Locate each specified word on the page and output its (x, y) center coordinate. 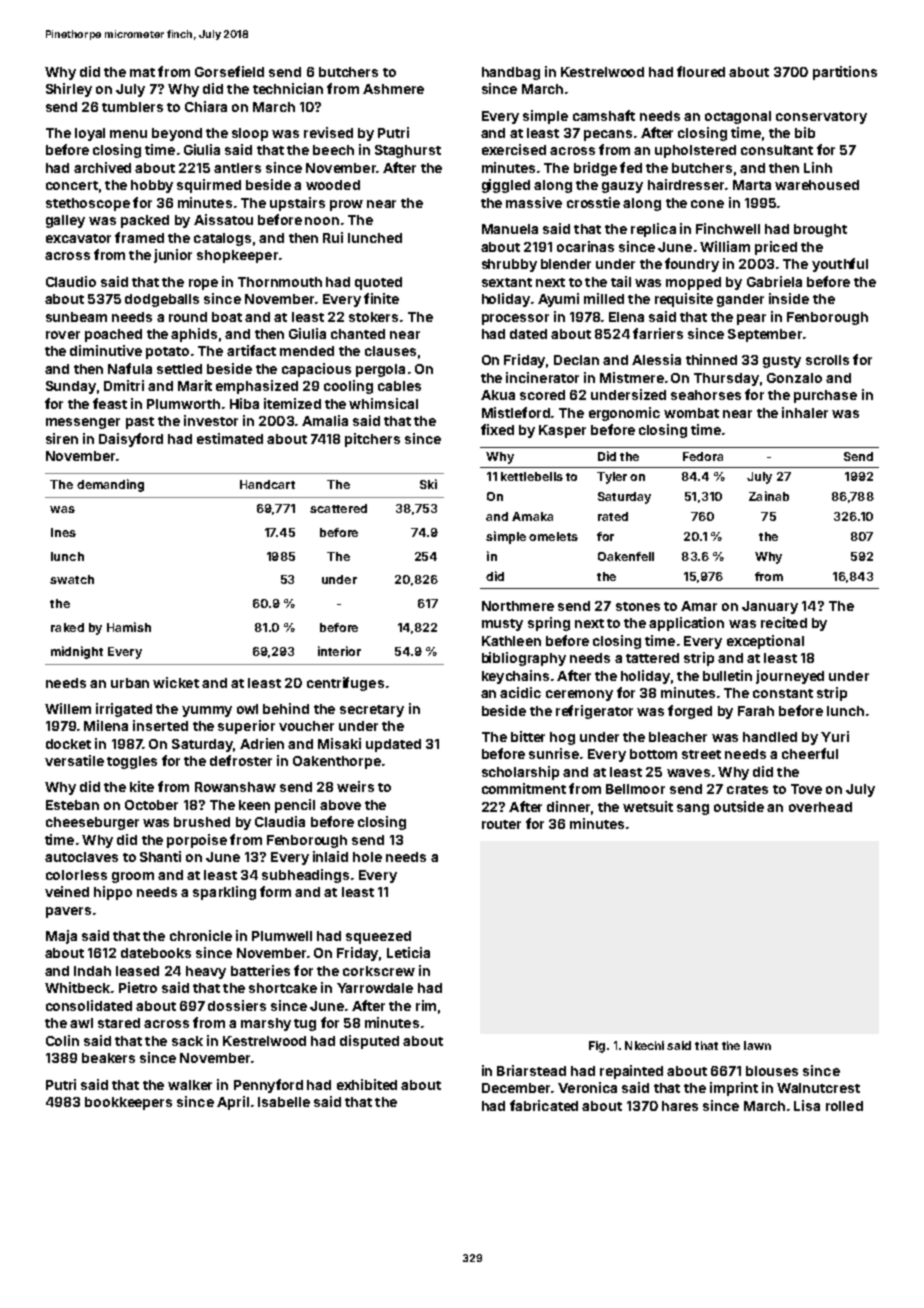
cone (707, 204)
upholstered (695, 151)
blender (566, 264)
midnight (77, 652)
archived (102, 167)
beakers (108, 1058)
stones (638, 606)
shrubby (509, 265)
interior (339, 651)
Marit (195, 385)
